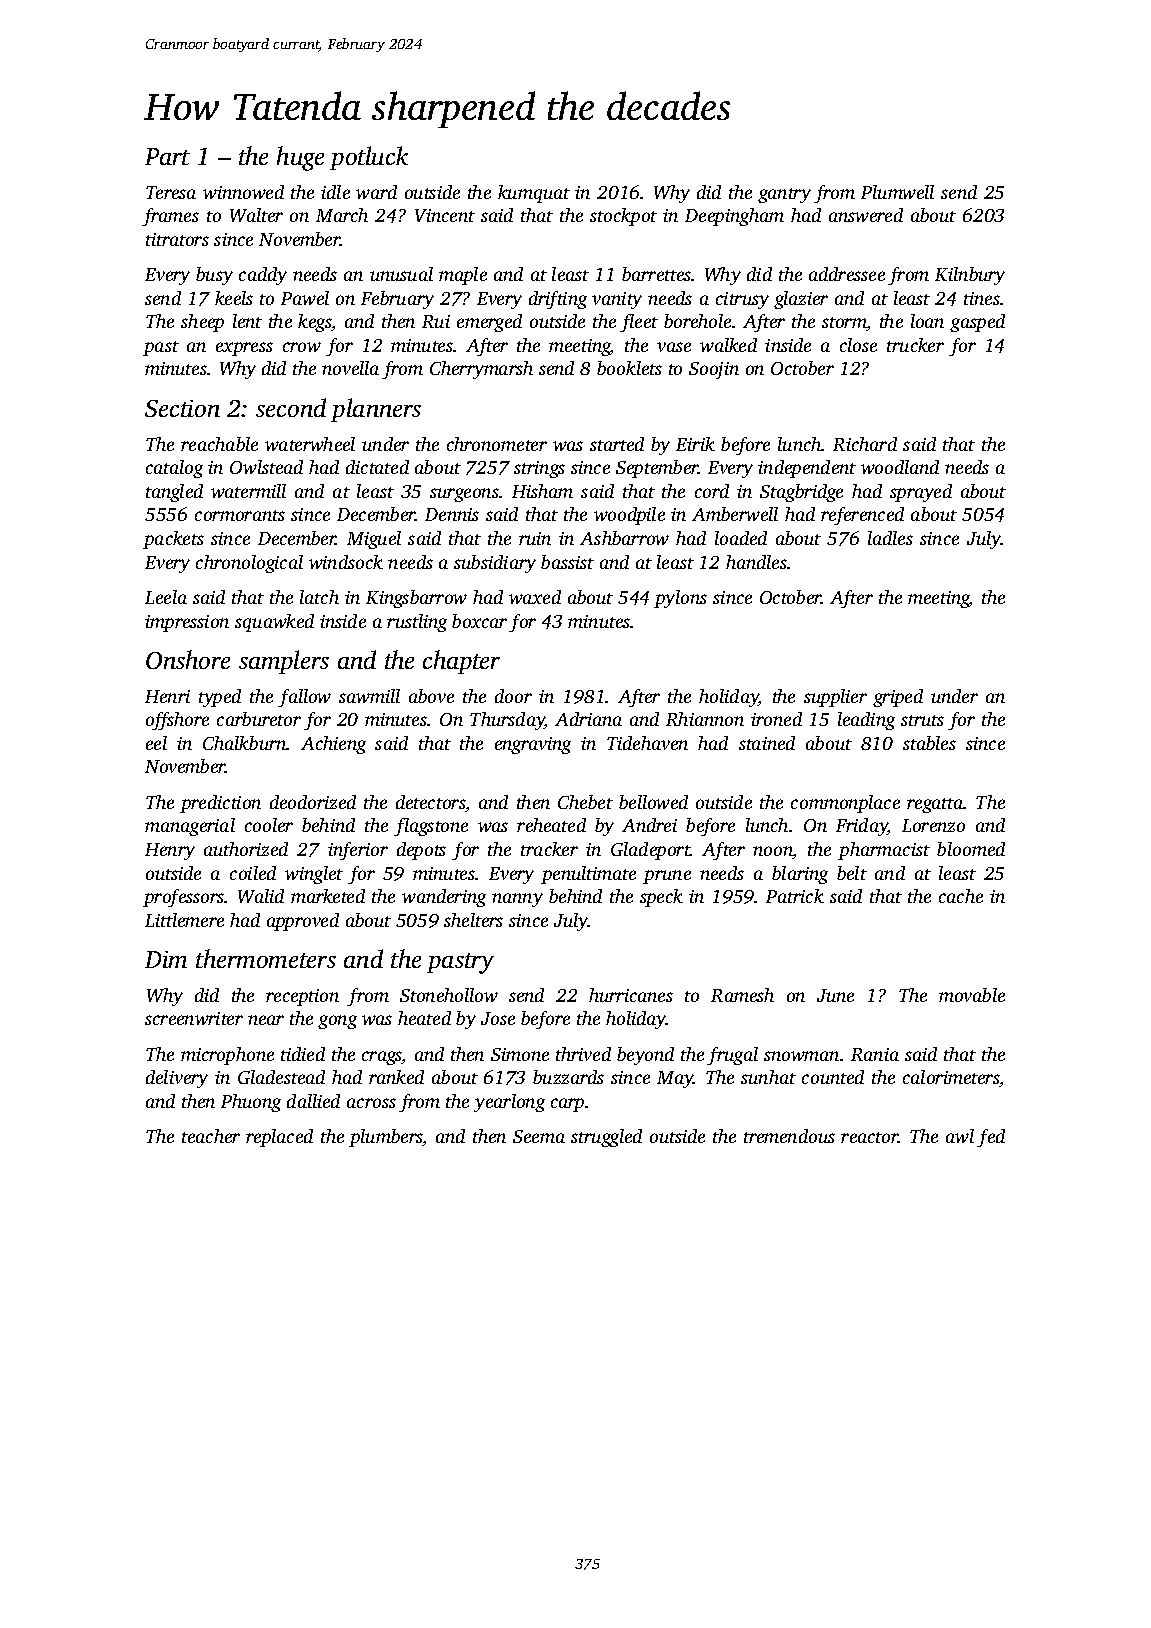 This document has height=1628, width=1151. Describe the element at coordinates (898, 698) in the document. I see `griped` at that location.
